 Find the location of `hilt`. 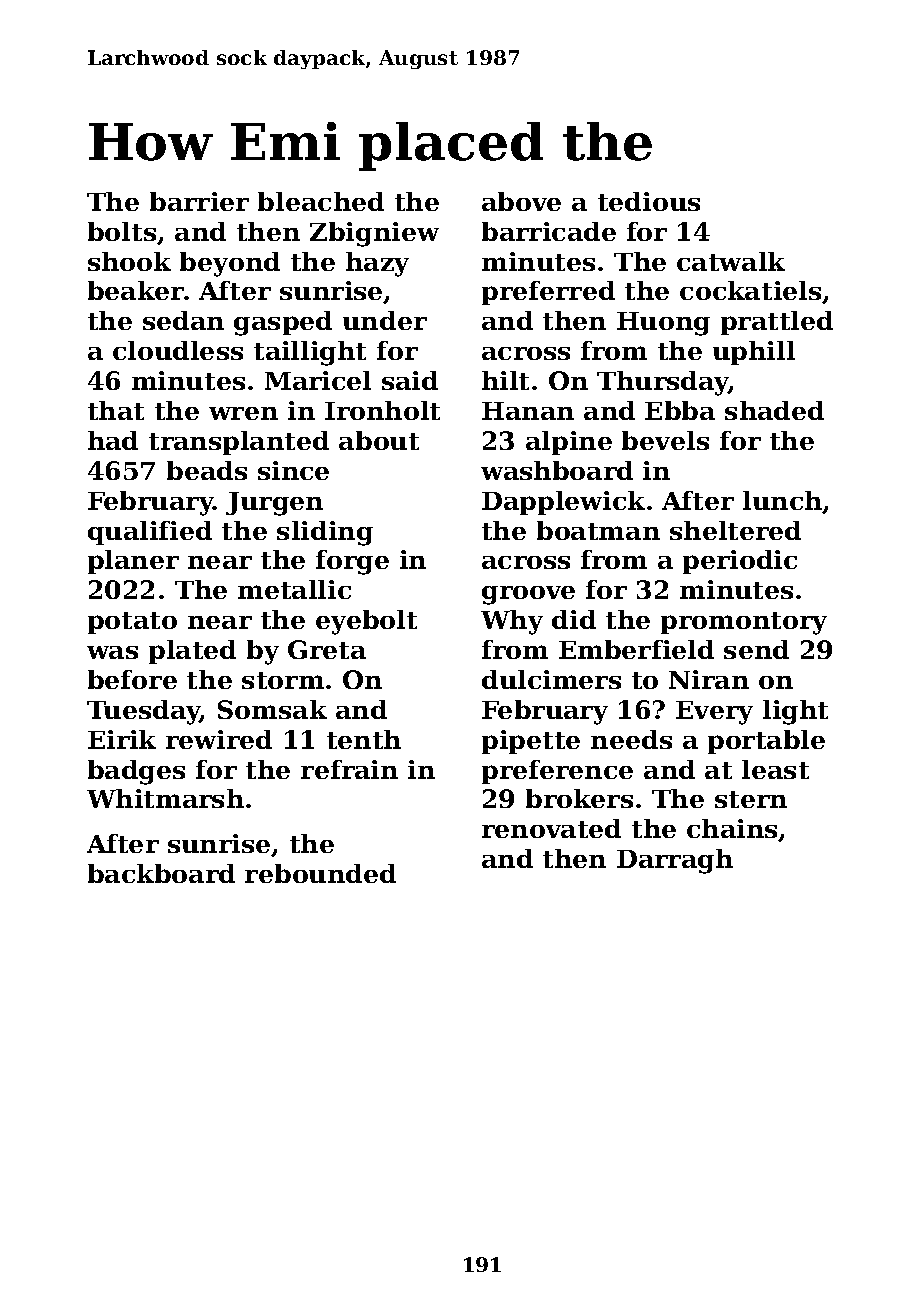

hilt is located at coordinates (505, 380).
